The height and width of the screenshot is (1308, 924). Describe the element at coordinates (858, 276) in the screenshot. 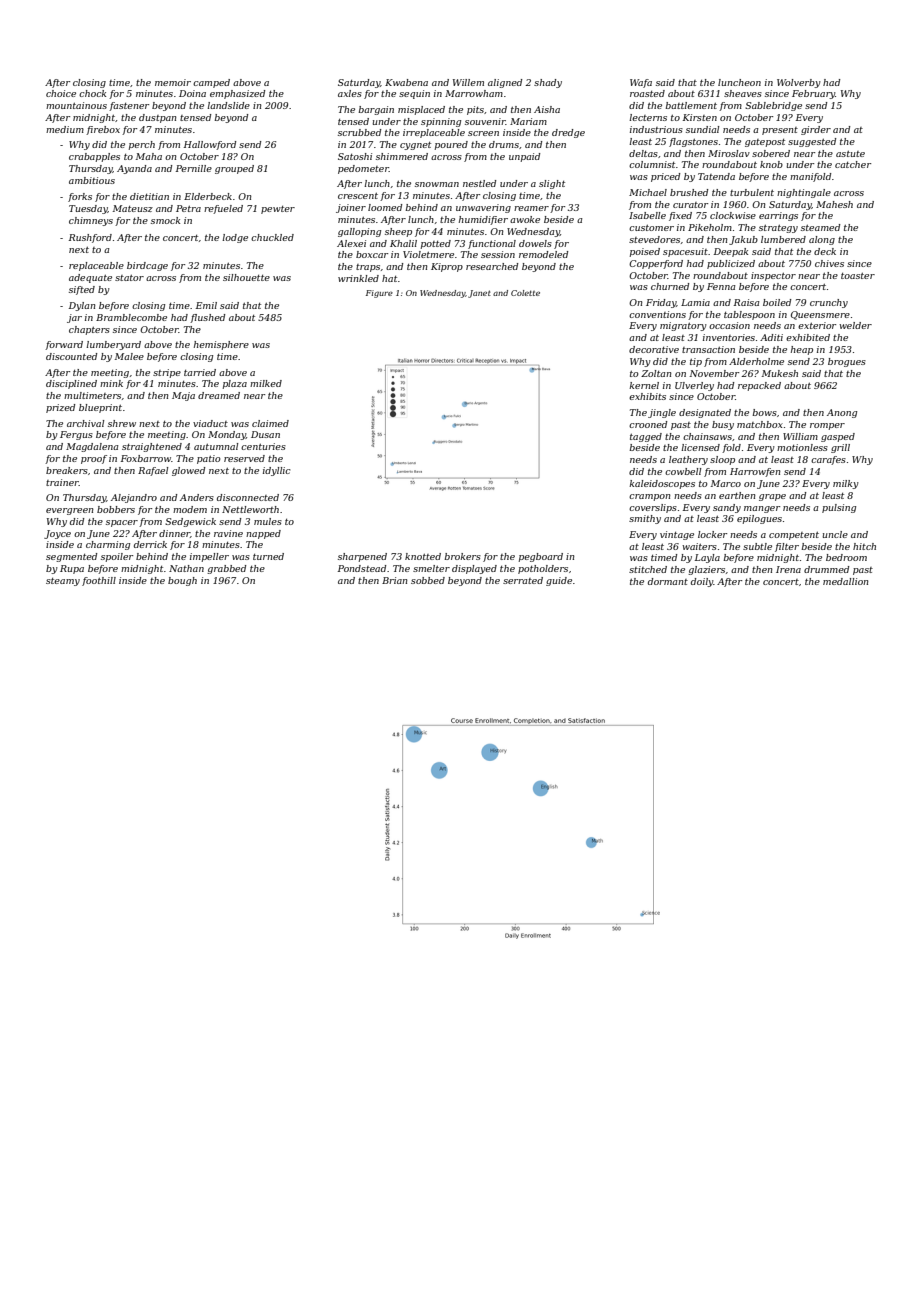

I see `toaster` at that location.
